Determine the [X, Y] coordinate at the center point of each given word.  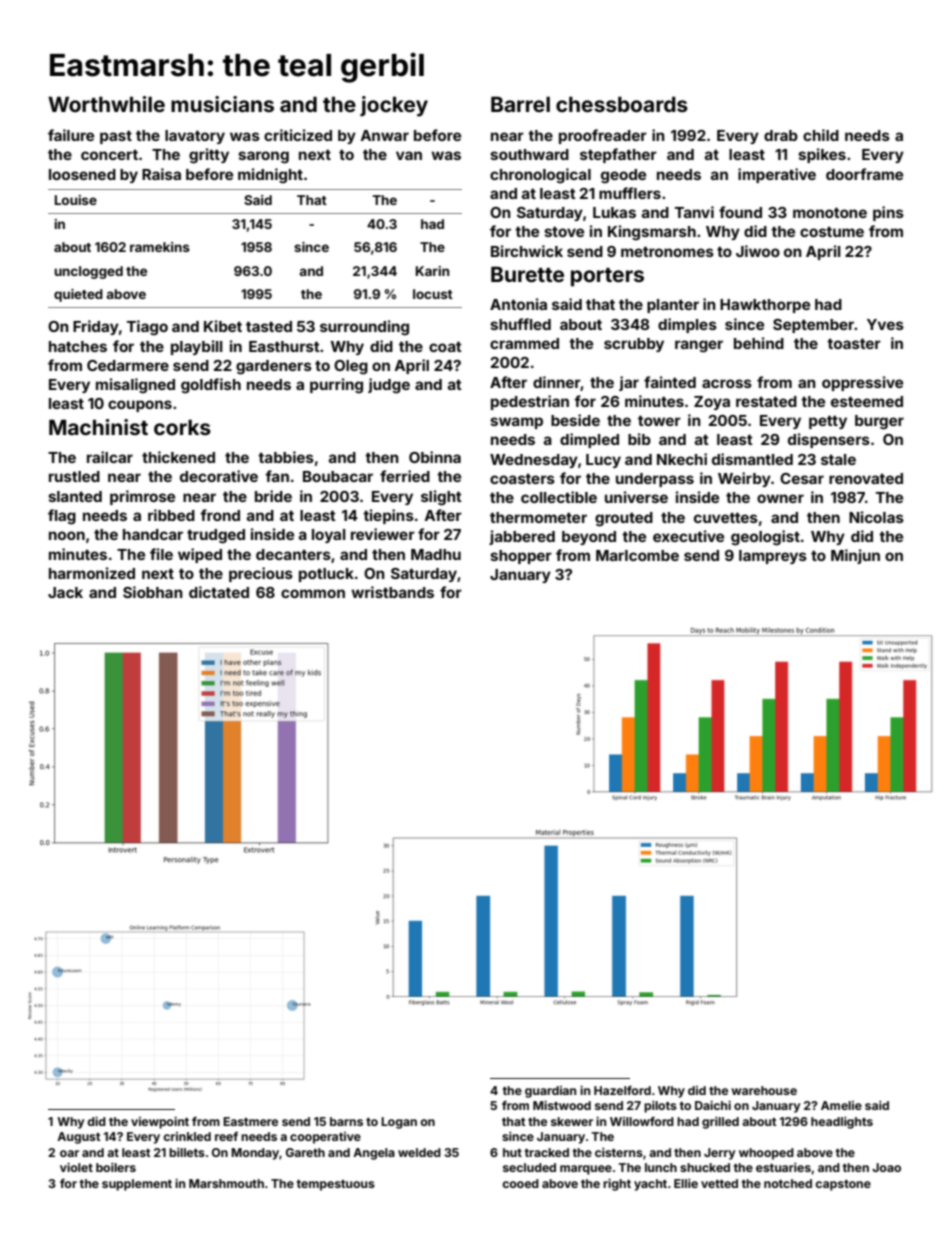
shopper [521, 557]
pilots [660, 1107]
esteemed [867, 401]
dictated [219, 592]
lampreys [773, 557]
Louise [76, 200]
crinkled [187, 1136]
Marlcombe [637, 555]
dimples [687, 325]
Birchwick [527, 251]
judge [389, 386]
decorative [219, 476]
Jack [65, 592]
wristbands [392, 592]
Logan [399, 1123]
